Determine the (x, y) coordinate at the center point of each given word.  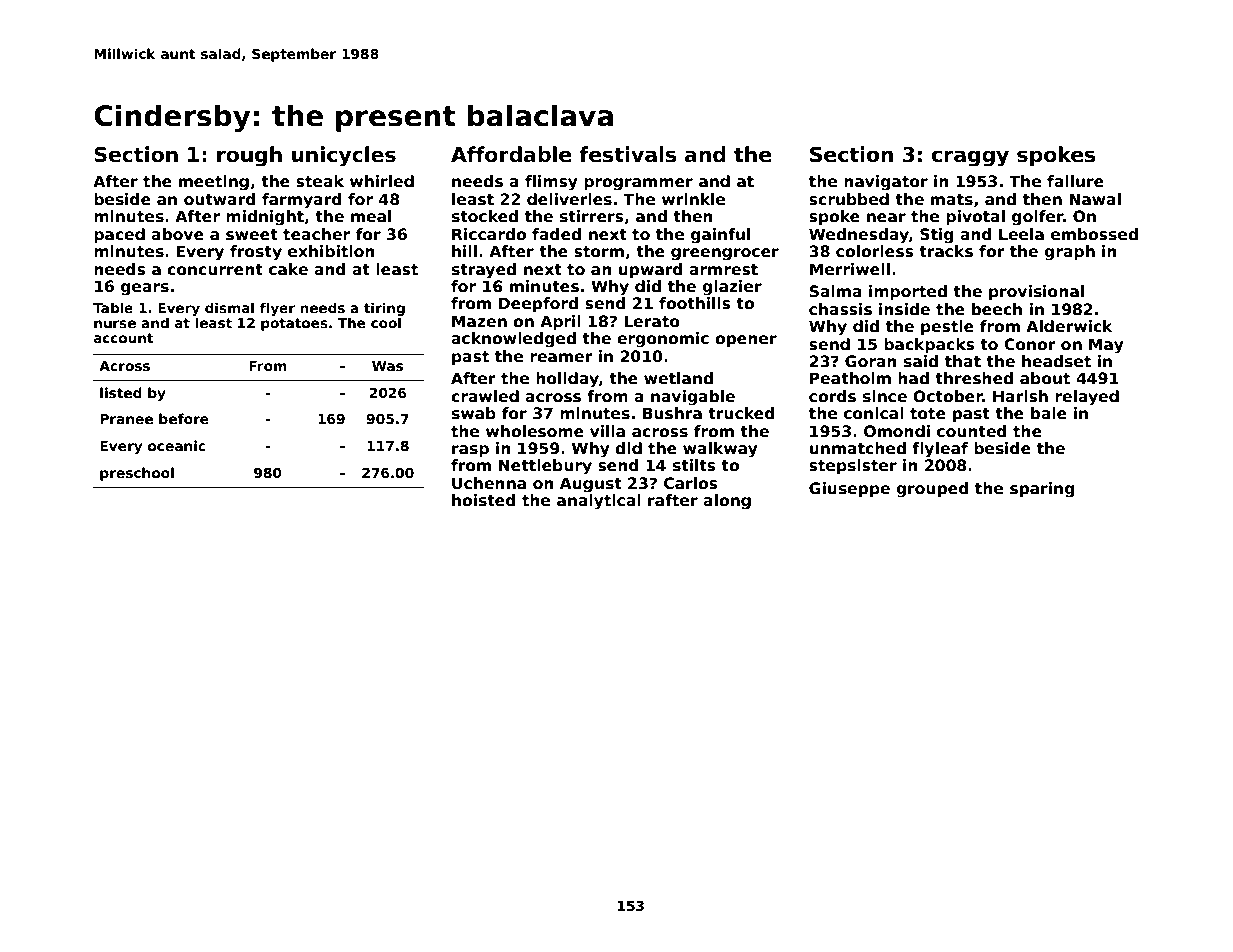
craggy (970, 158)
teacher (316, 234)
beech (997, 309)
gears (145, 289)
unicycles (344, 156)
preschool (137, 474)
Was (387, 366)
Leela (1021, 234)
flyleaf (940, 450)
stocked (485, 216)
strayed (484, 271)
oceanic (177, 445)
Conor (1030, 344)
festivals (627, 154)
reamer (561, 358)
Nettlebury (545, 467)
